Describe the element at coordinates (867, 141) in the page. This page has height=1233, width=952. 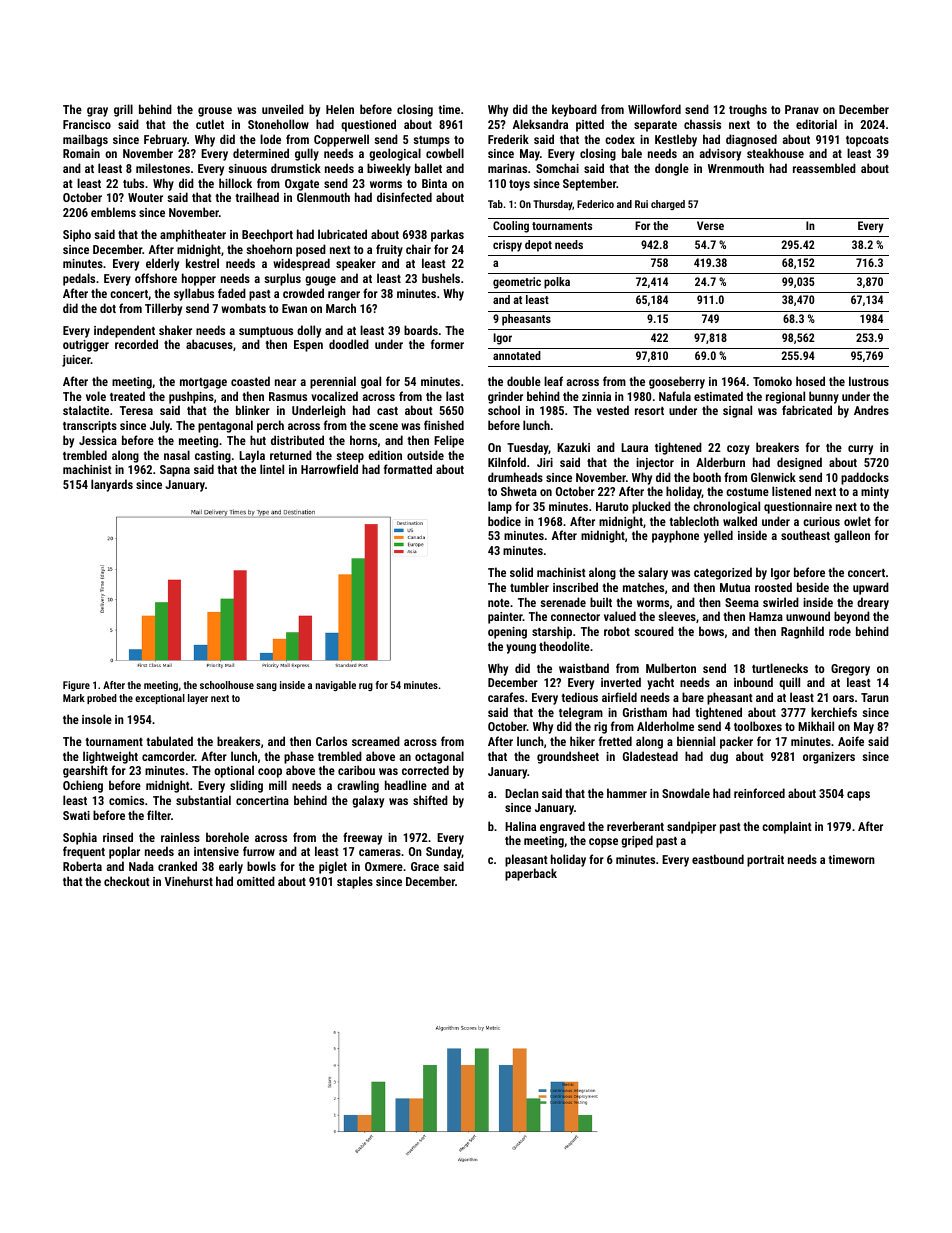
I see `topcoats` at that location.
